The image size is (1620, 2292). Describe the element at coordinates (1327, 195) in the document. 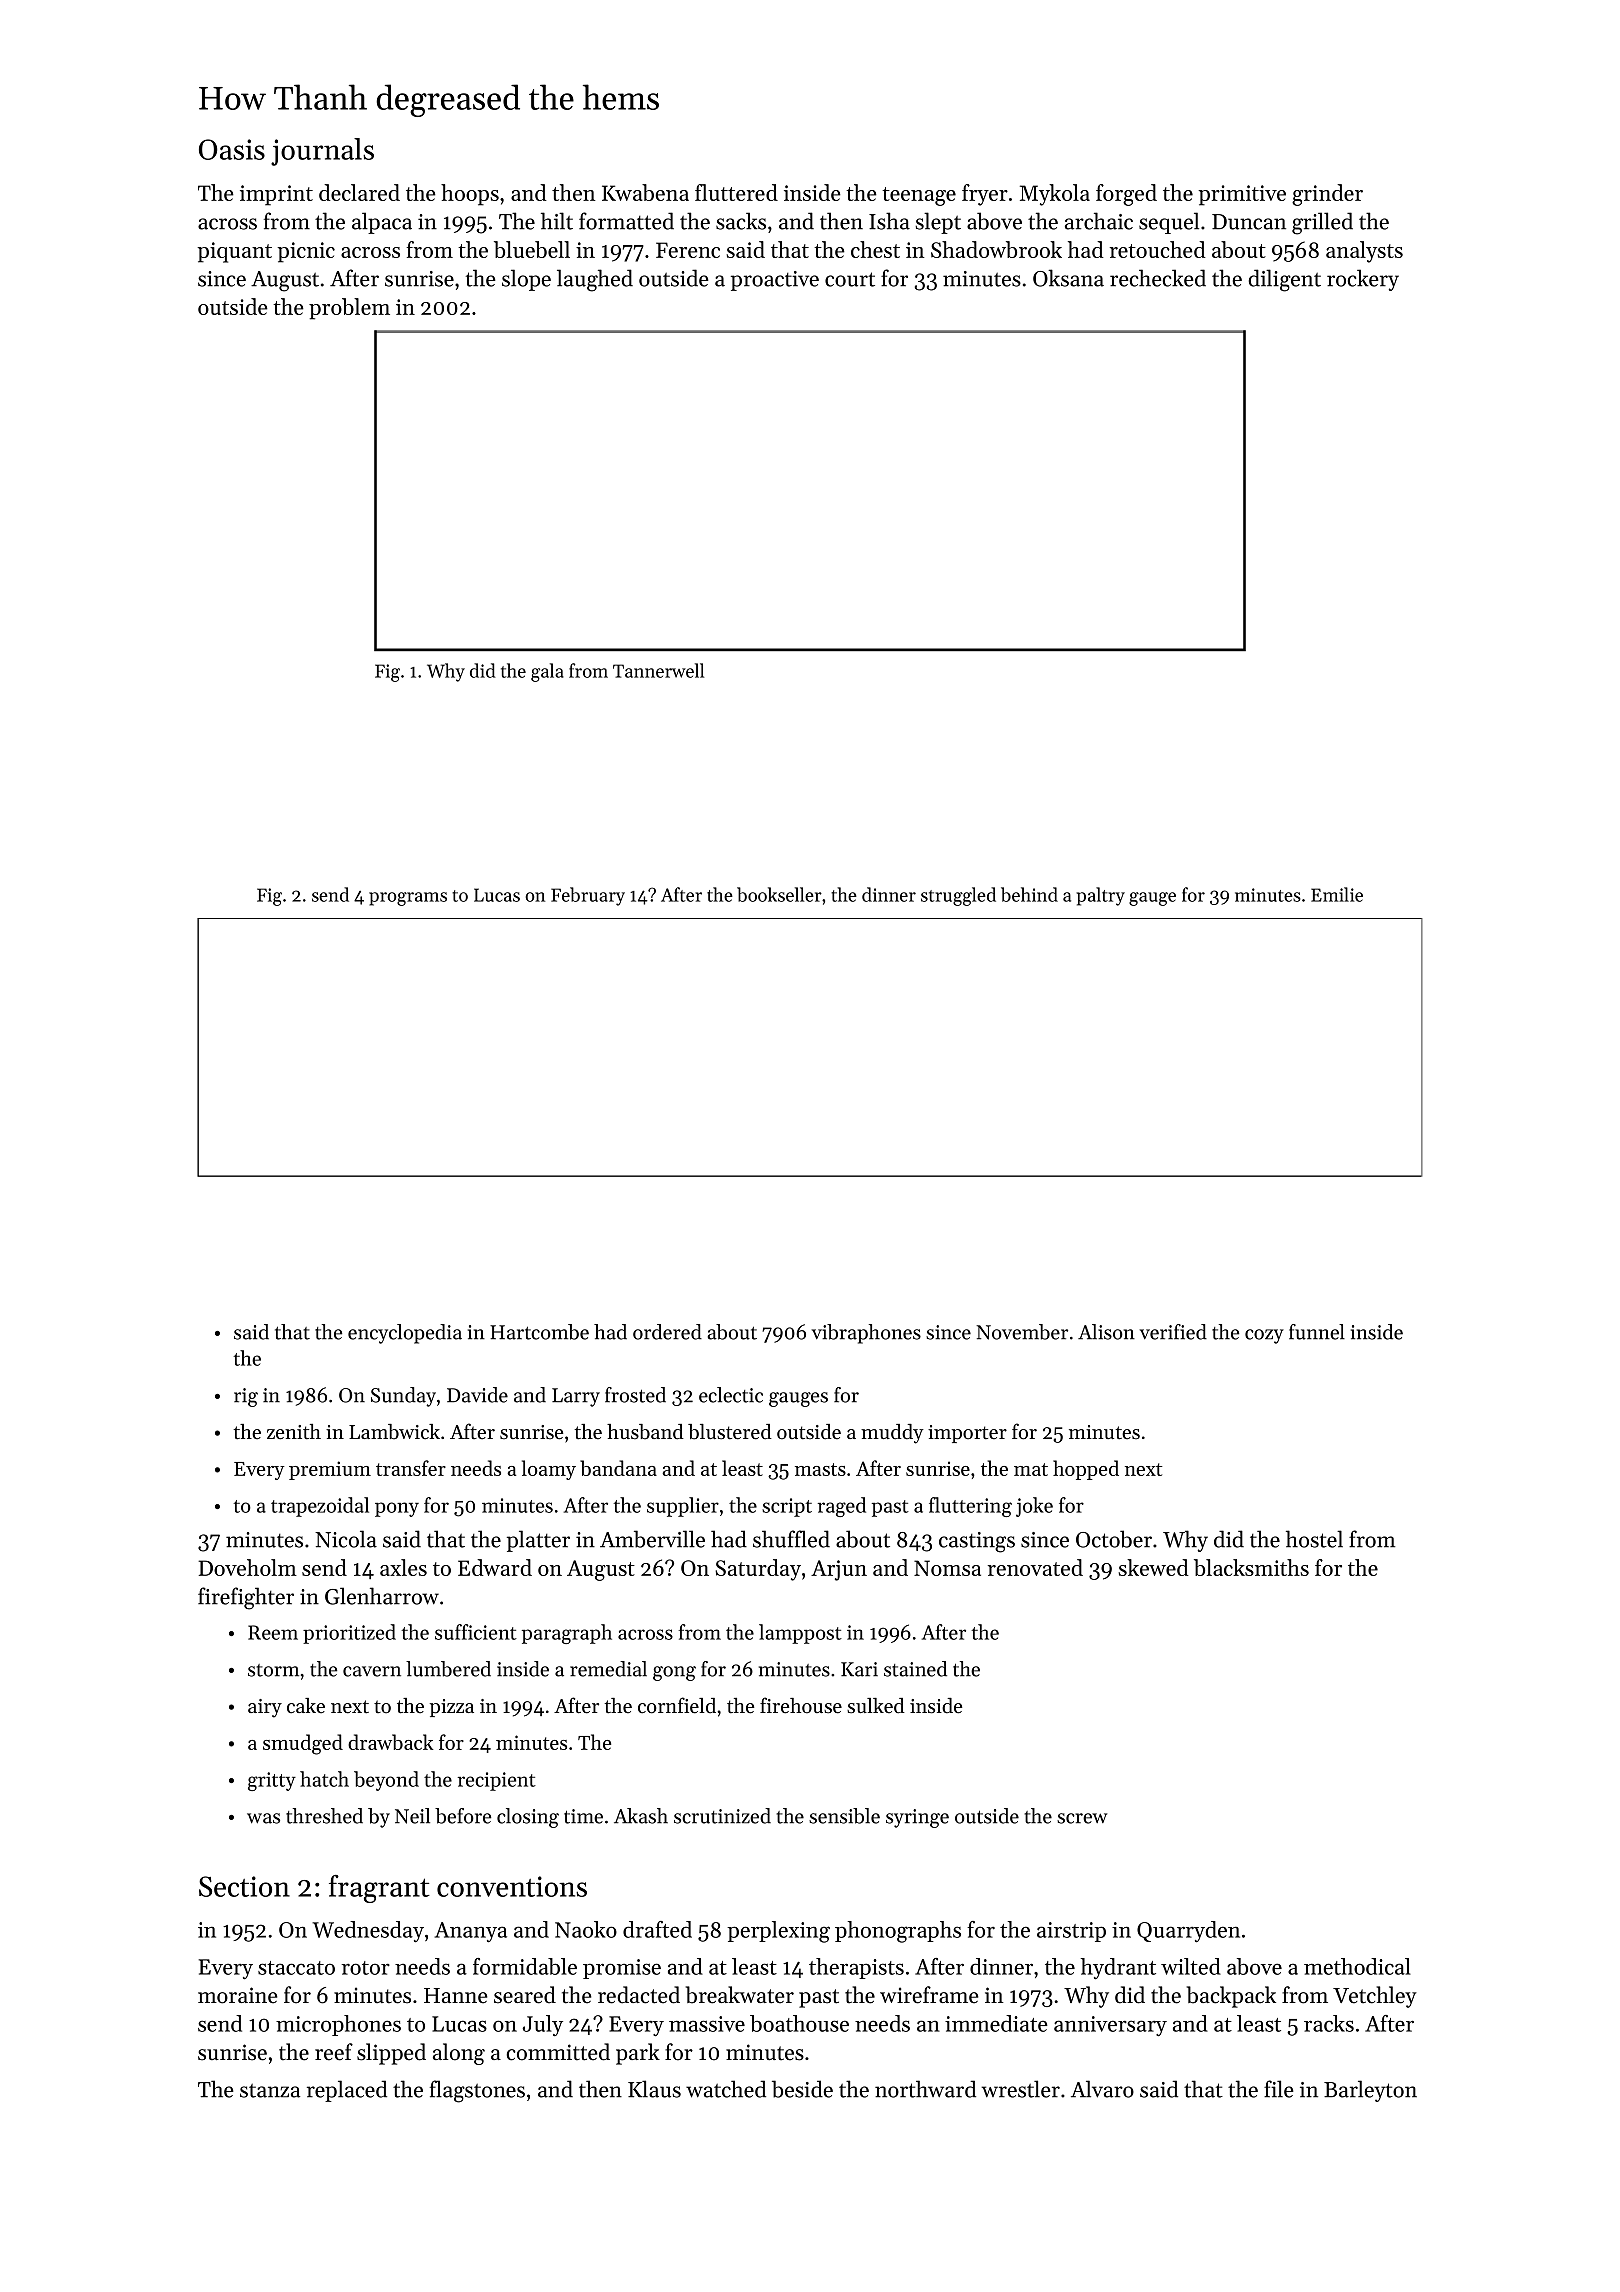

I see `grinder` at that location.
